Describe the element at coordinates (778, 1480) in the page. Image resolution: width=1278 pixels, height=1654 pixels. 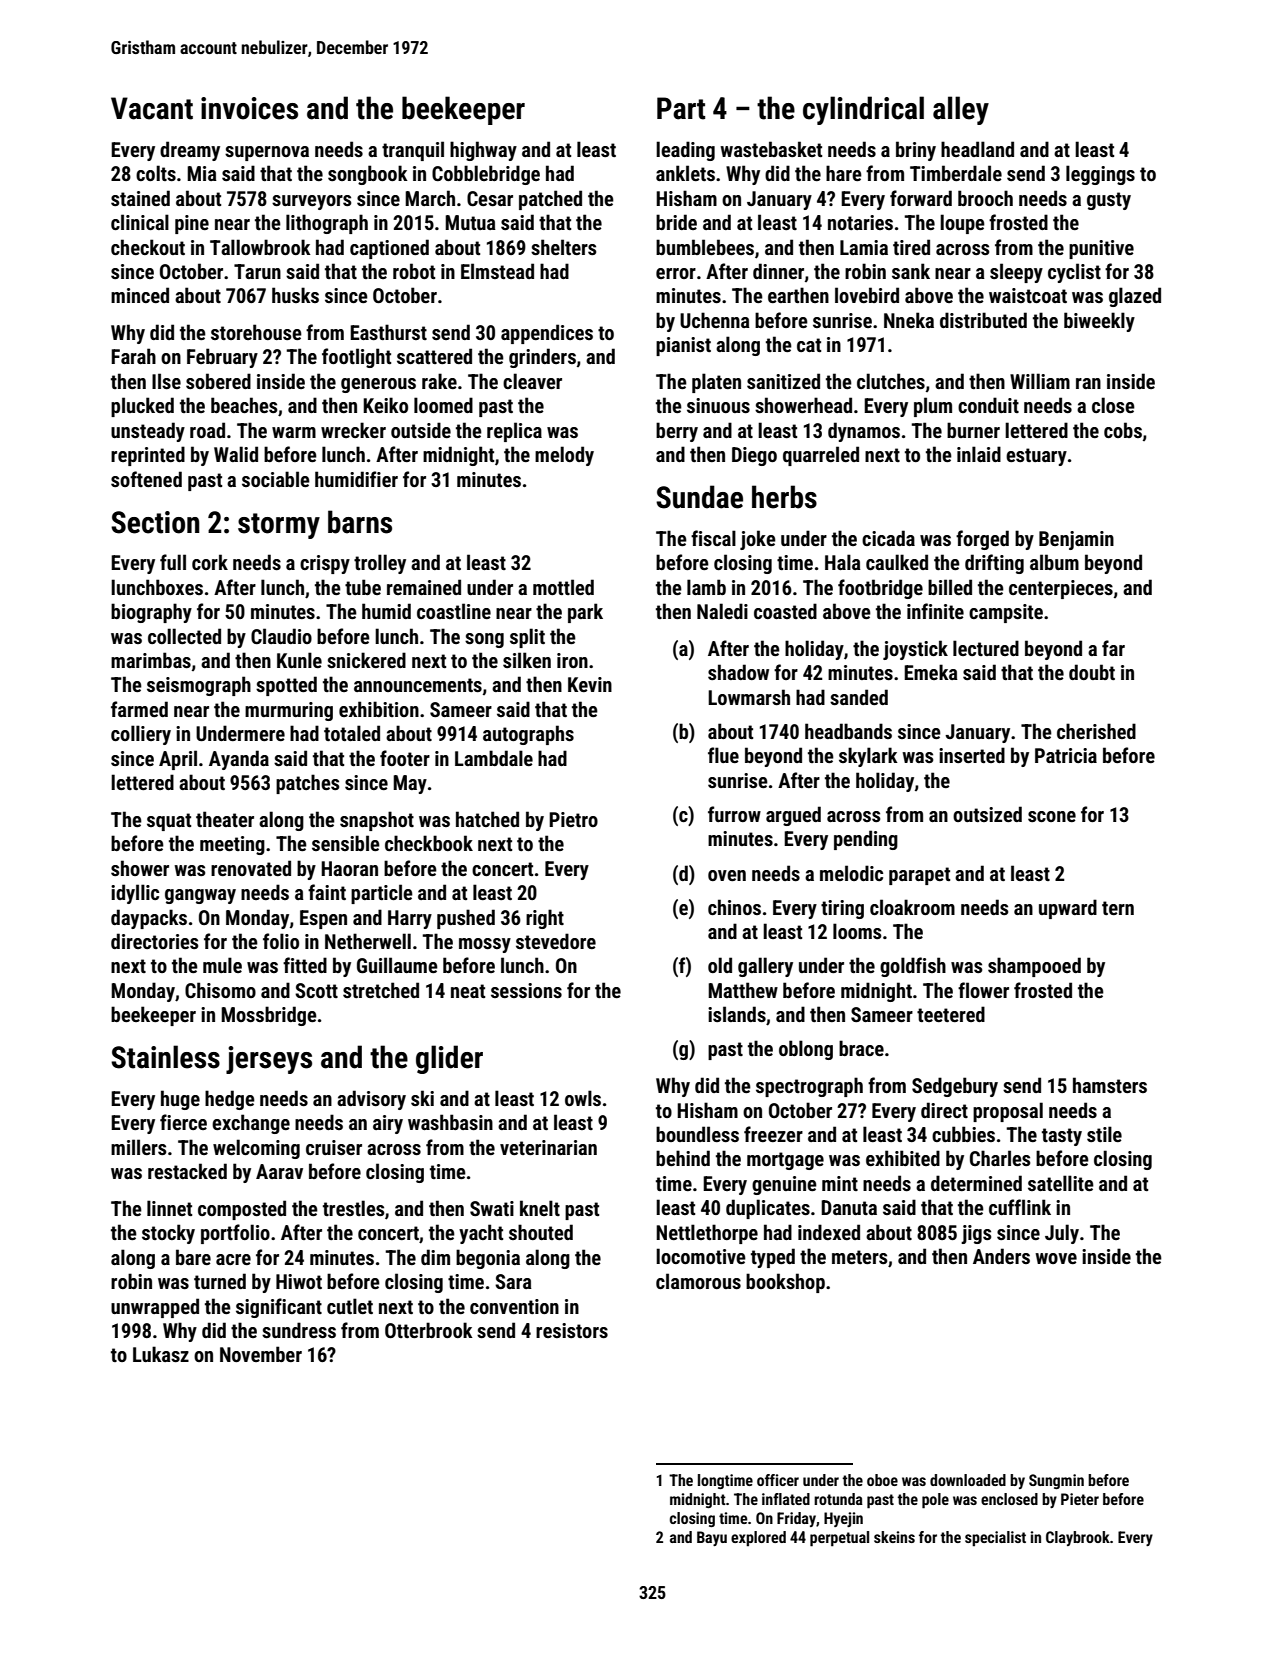
I see `officer` at that location.
